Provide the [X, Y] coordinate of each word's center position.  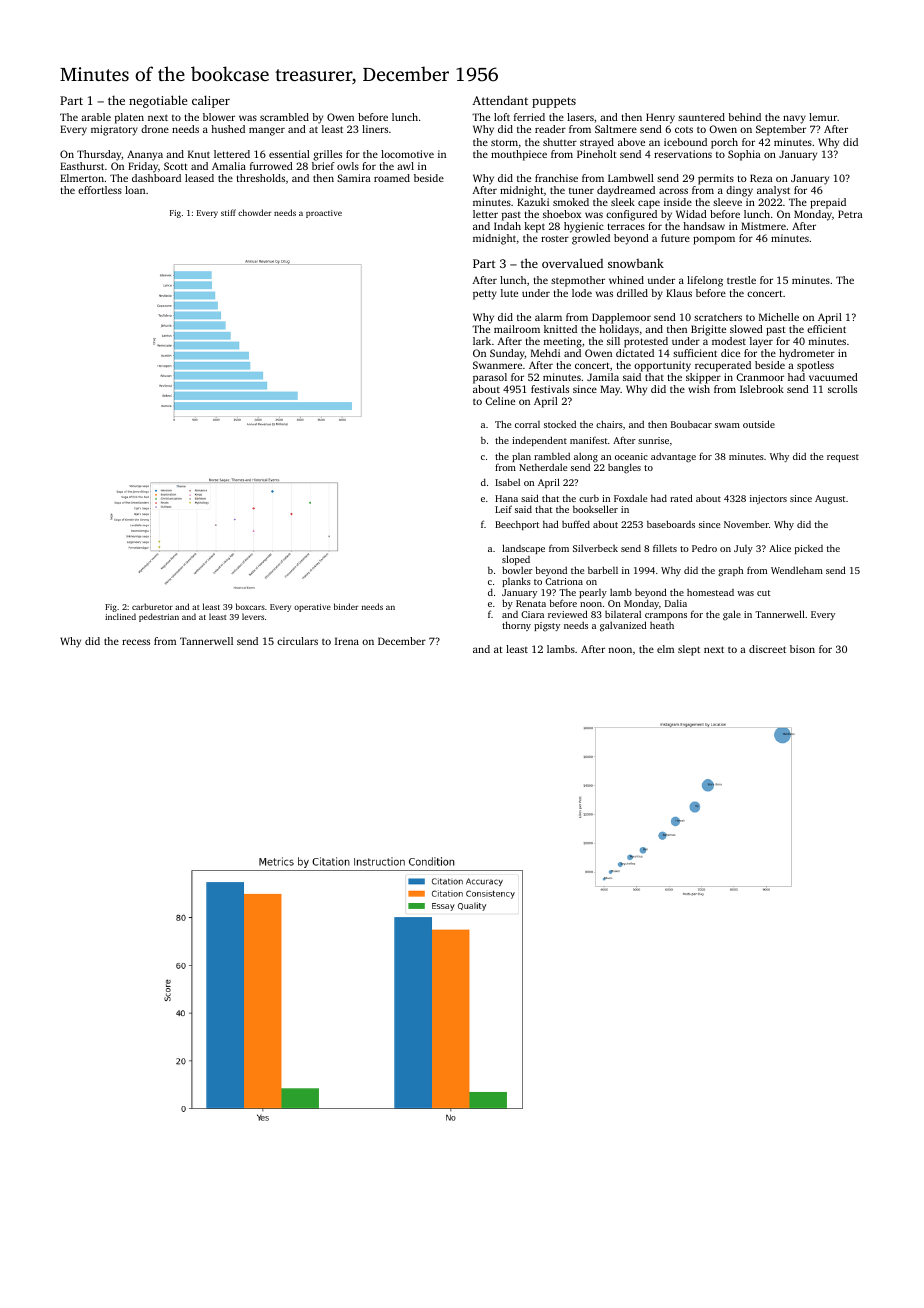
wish [699, 389]
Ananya [145, 155]
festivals [550, 389]
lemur [823, 117]
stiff [228, 212]
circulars [297, 641]
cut [763, 593]
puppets [554, 102]
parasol [490, 378]
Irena [347, 641]
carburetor [152, 606]
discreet [767, 649]
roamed [392, 178]
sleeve [727, 202]
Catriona [564, 581]
